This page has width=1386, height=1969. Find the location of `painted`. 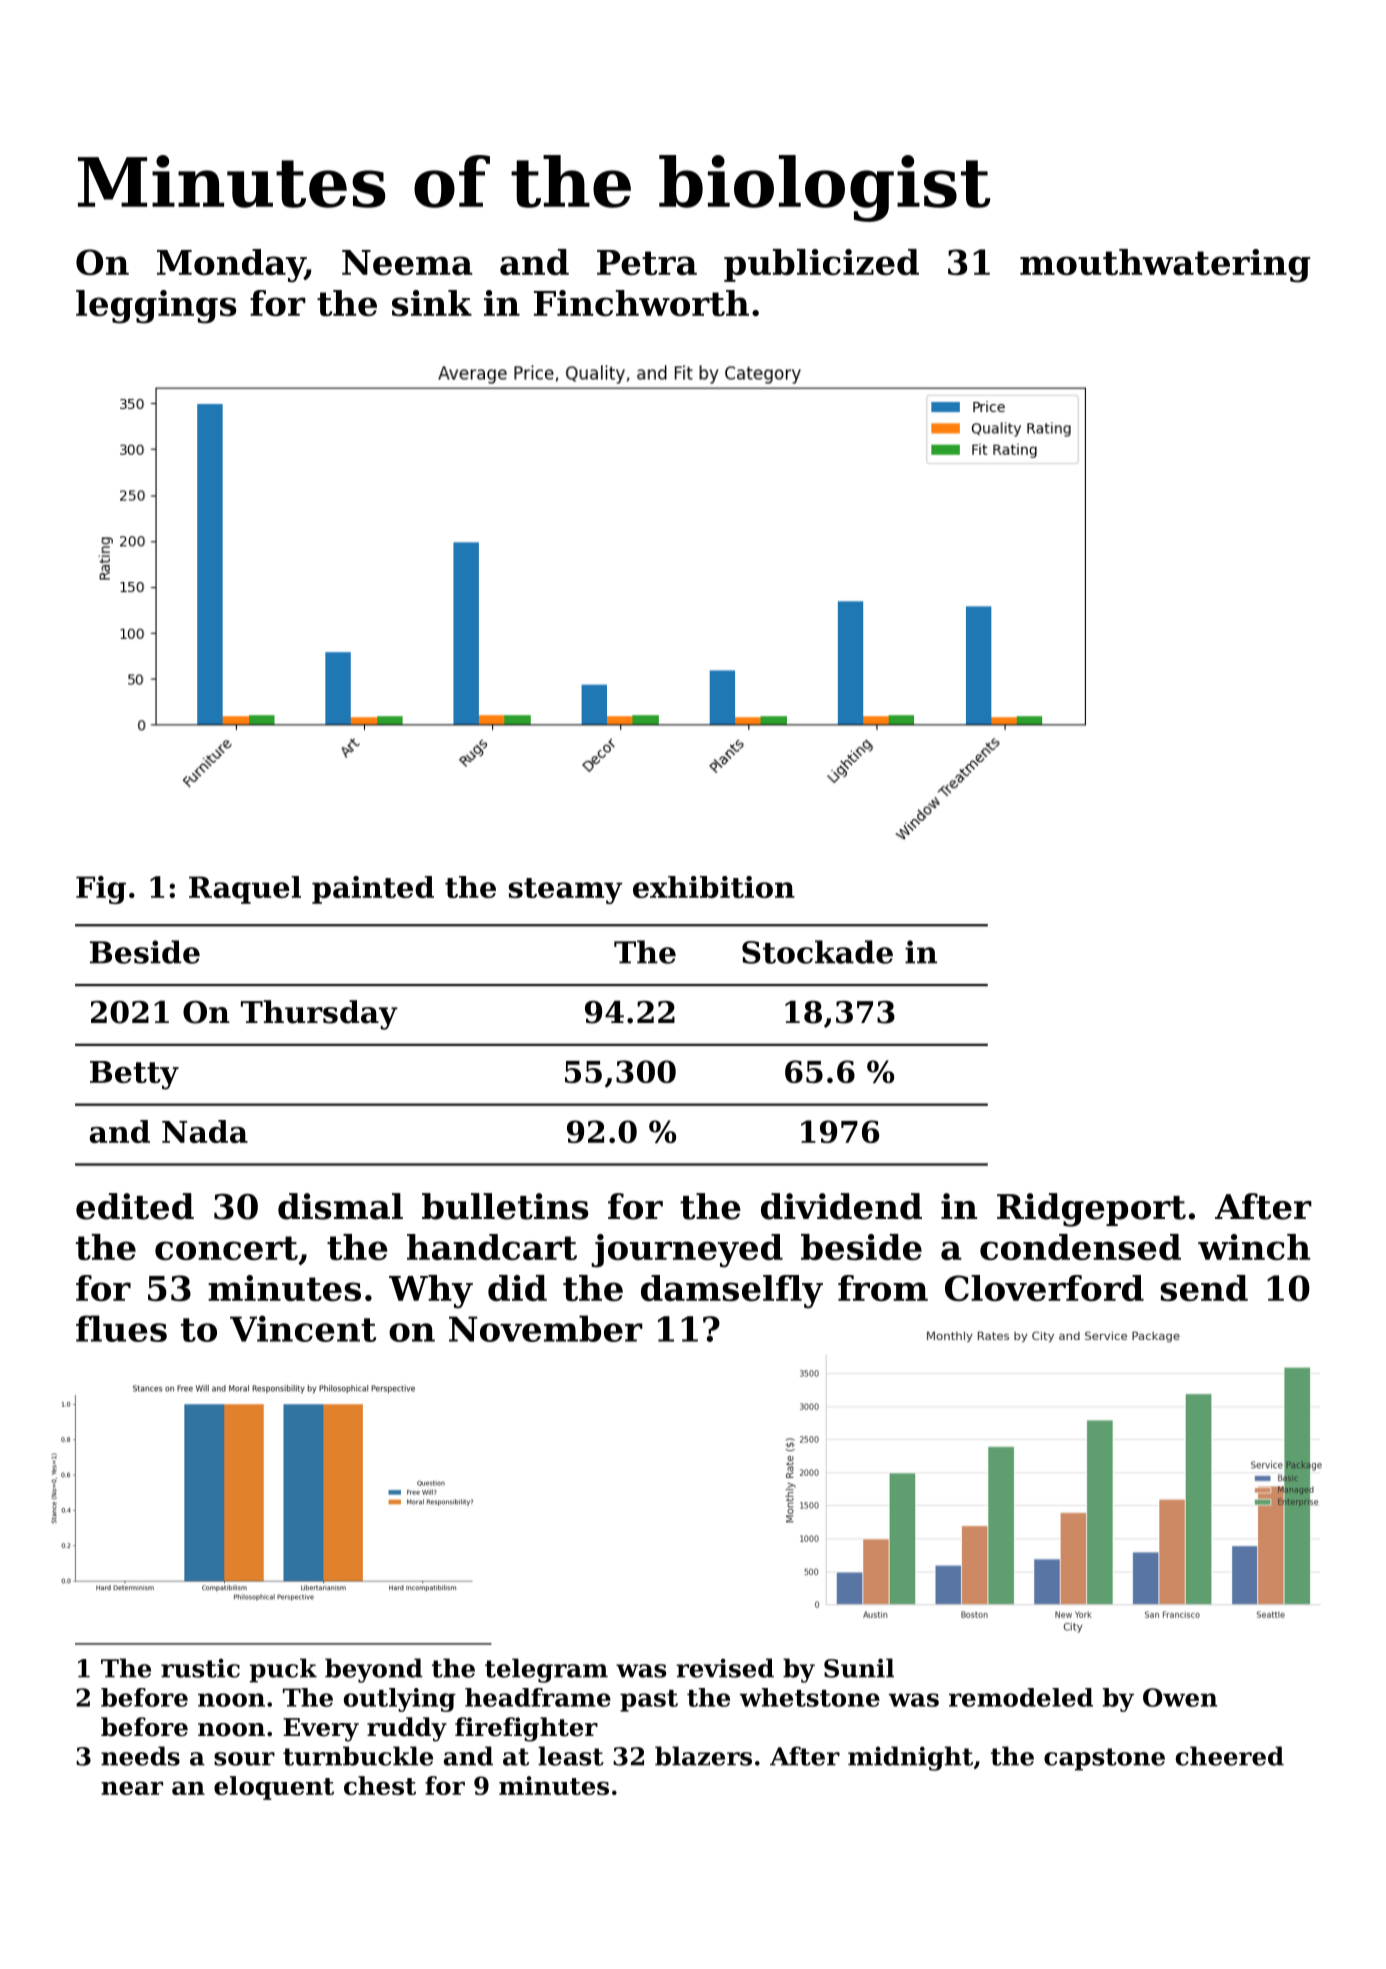

painted is located at coordinates (373, 890).
